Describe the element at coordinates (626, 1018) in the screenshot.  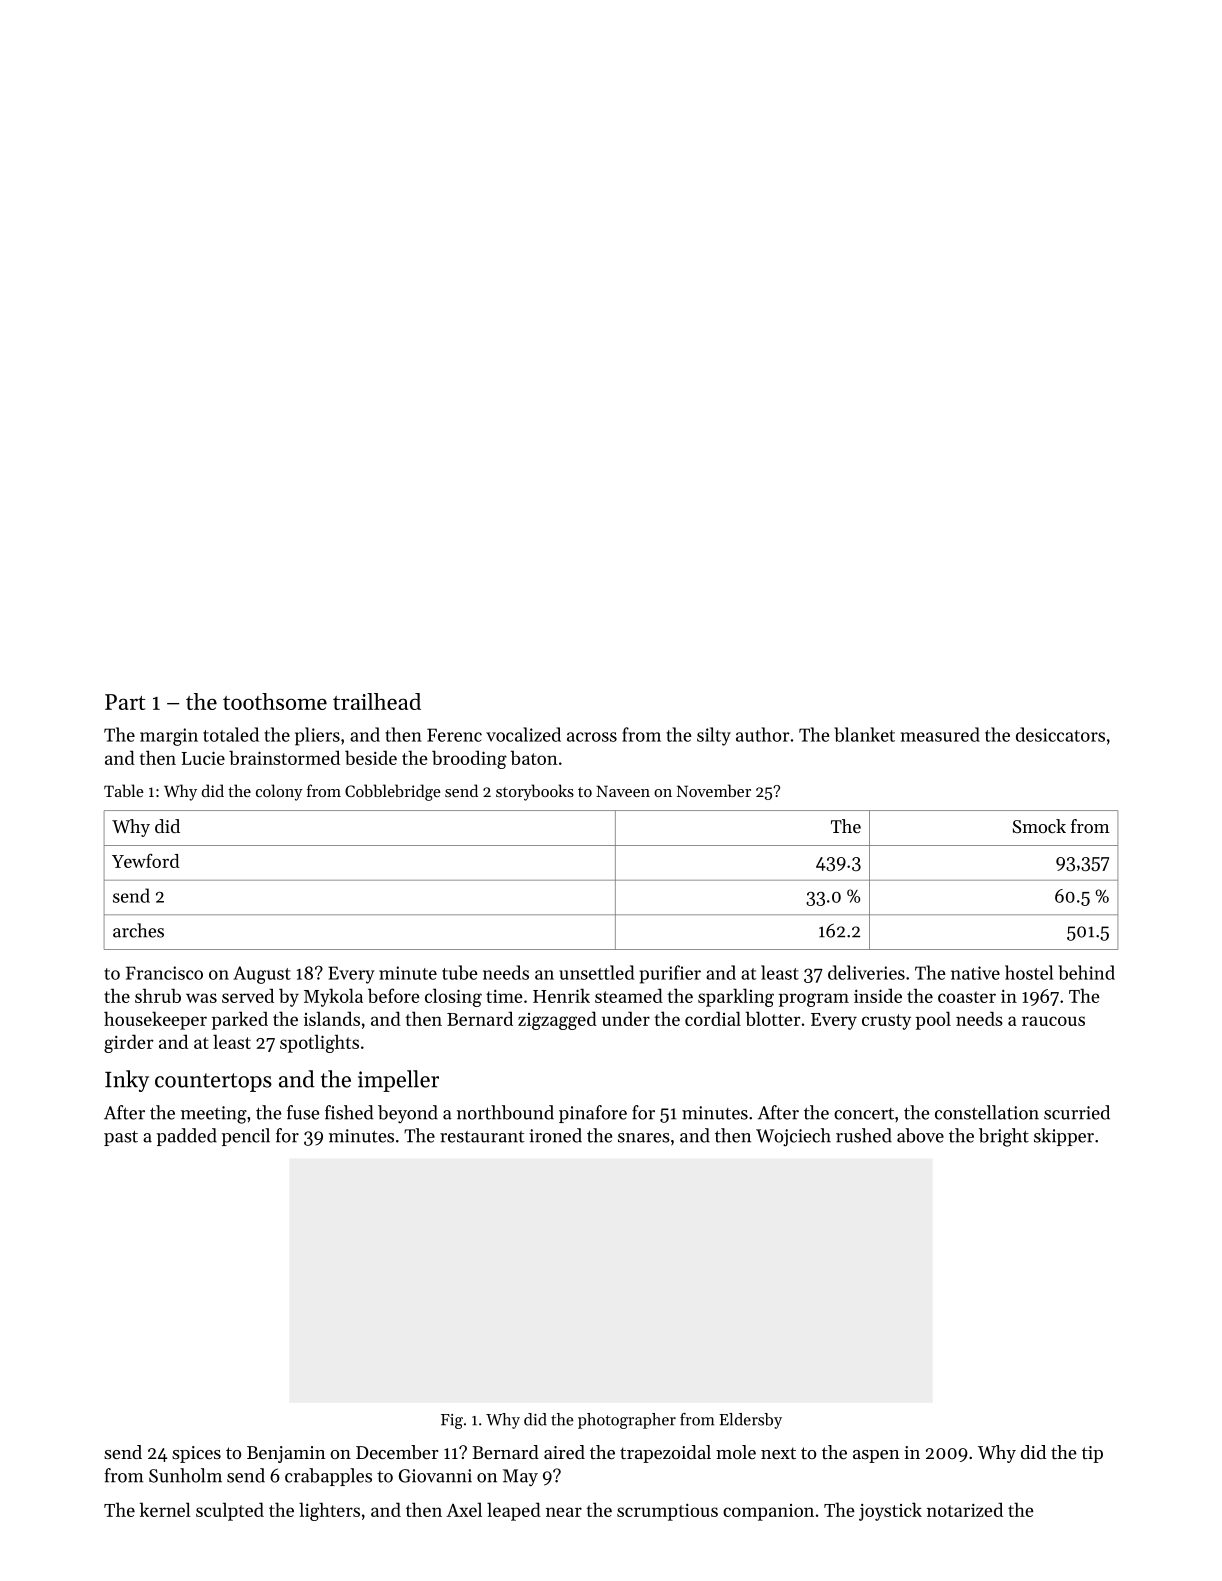
I see `under` at that location.
